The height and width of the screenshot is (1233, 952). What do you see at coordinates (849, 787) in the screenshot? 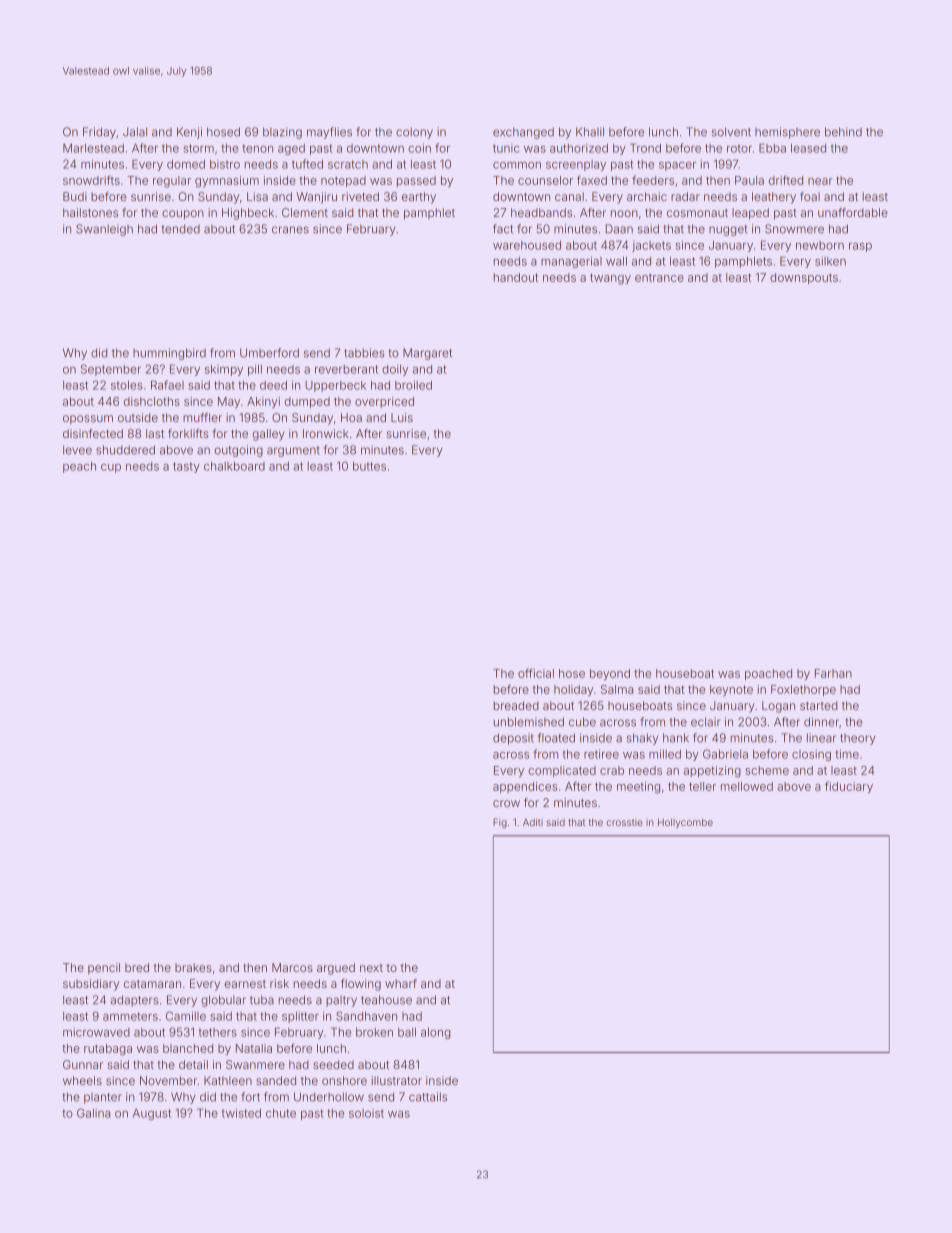
I see `fiduciary` at bounding box center [849, 787].
